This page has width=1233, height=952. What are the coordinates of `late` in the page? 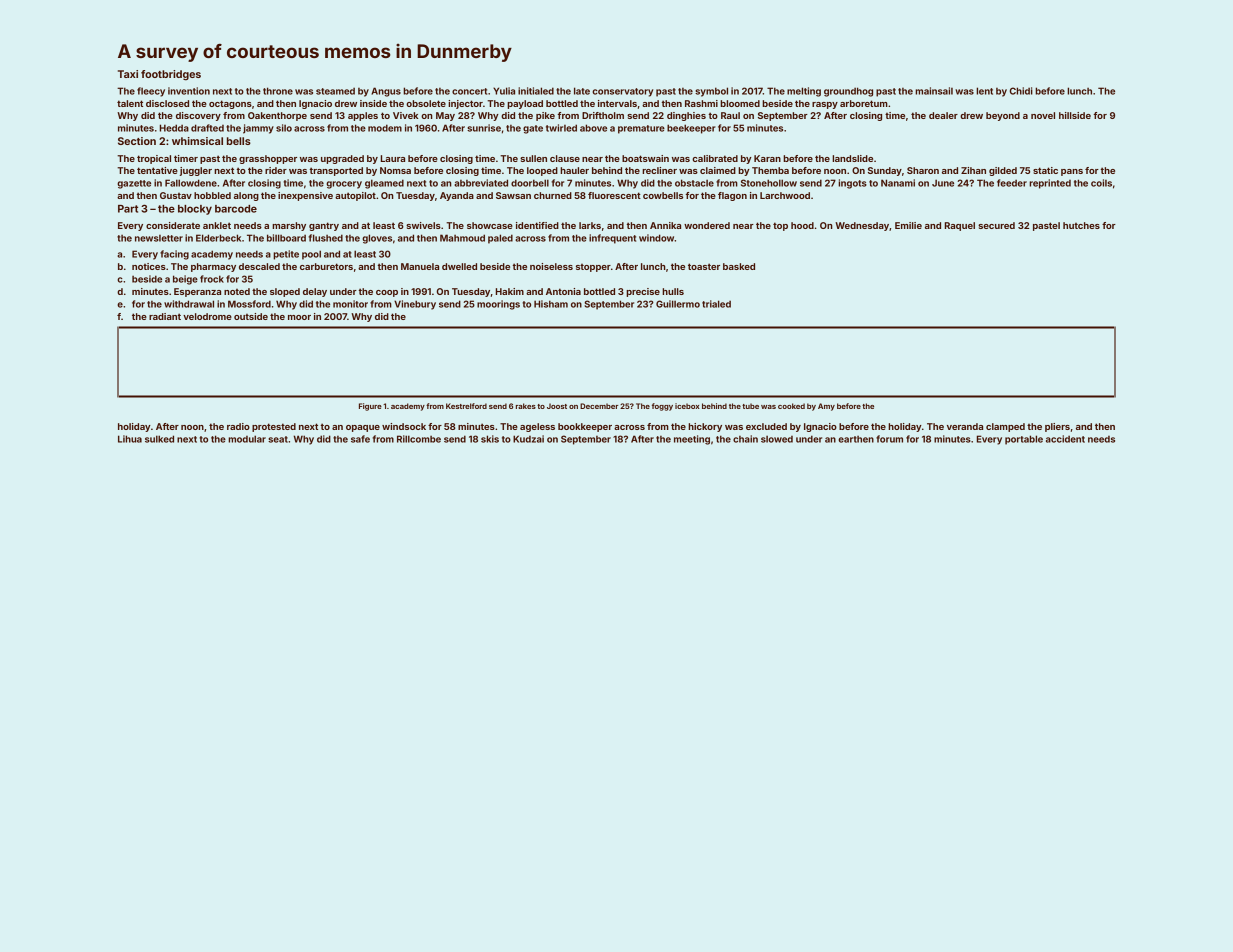 It's located at (582, 91).
